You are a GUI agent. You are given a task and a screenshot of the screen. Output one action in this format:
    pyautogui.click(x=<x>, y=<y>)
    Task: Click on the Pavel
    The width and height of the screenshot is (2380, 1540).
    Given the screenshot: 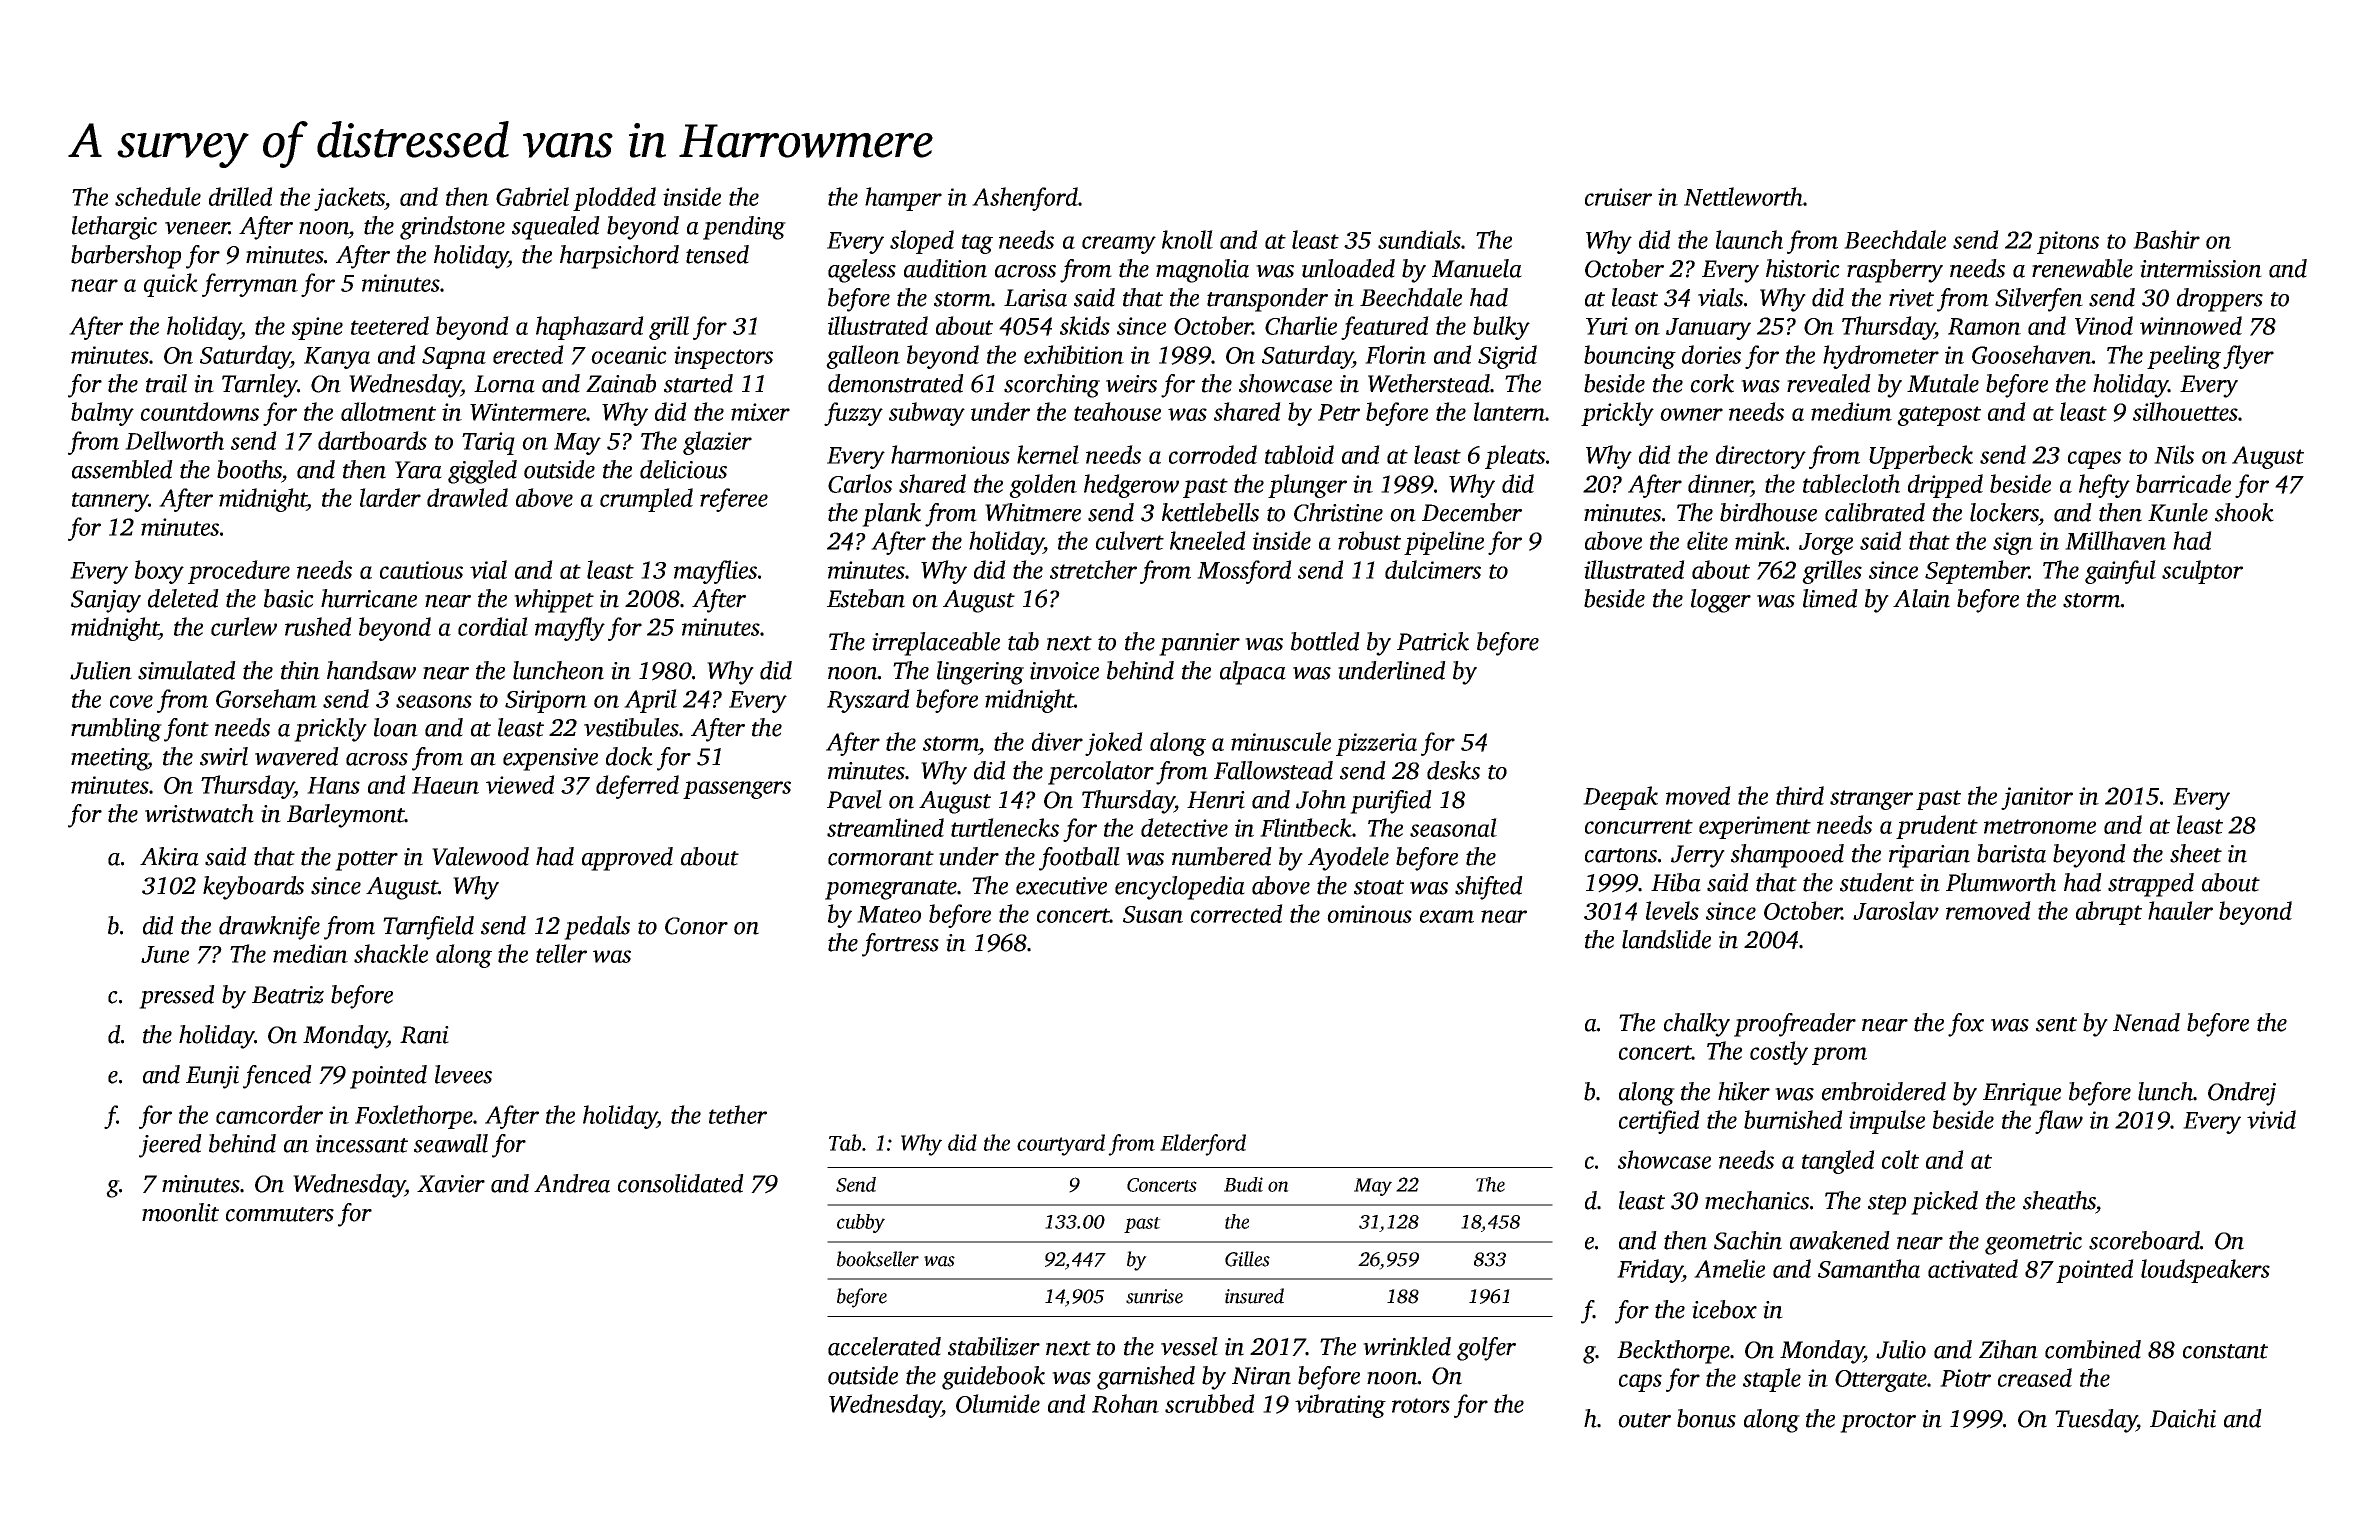 What is the action you would take?
    pyautogui.click(x=854, y=799)
